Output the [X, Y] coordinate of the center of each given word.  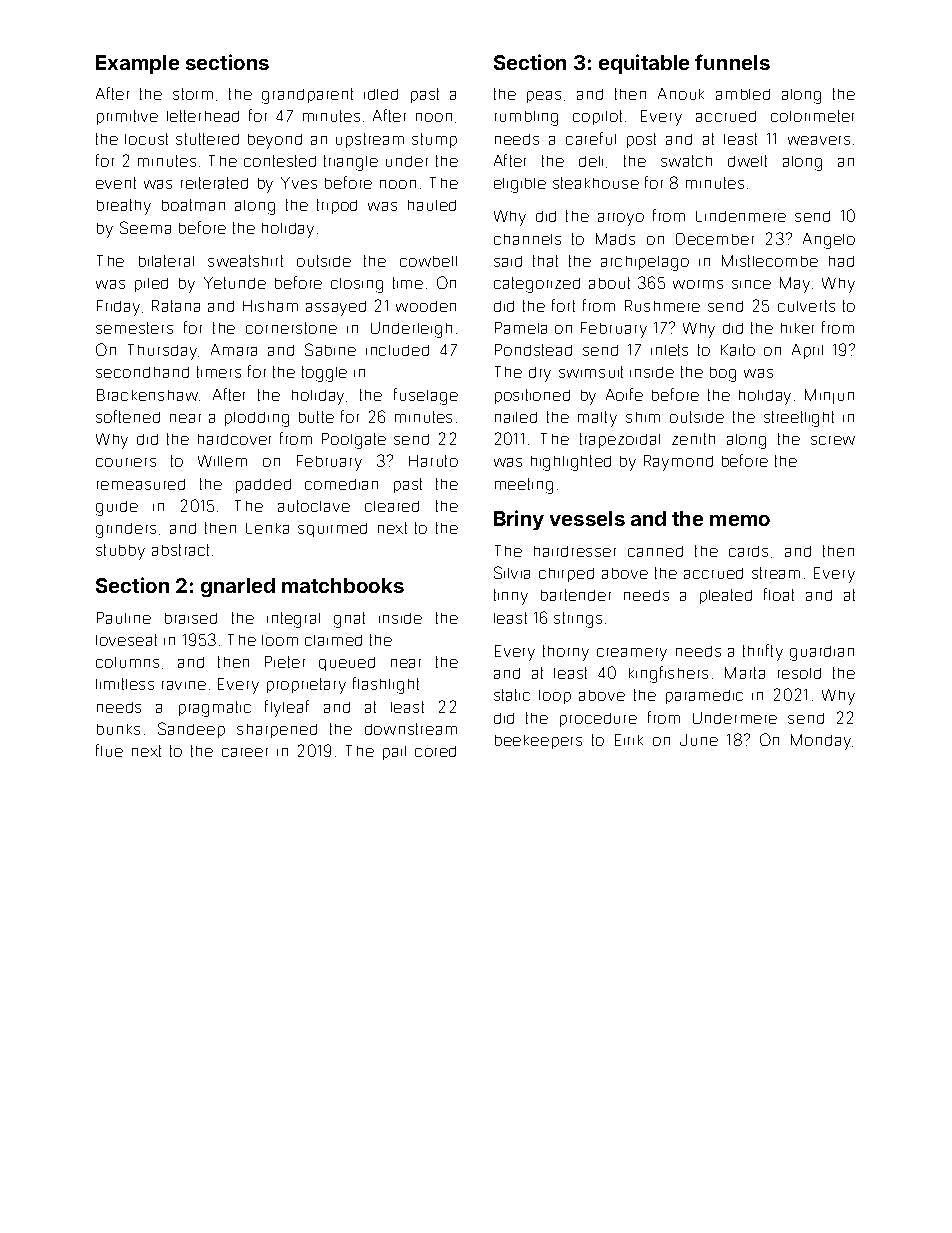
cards [748, 551]
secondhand [142, 372]
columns [127, 662]
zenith [693, 439]
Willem [222, 461]
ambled [743, 94]
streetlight [799, 419]
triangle [351, 163]
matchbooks [343, 585]
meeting [524, 486]
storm [193, 94]
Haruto [433, 461]
